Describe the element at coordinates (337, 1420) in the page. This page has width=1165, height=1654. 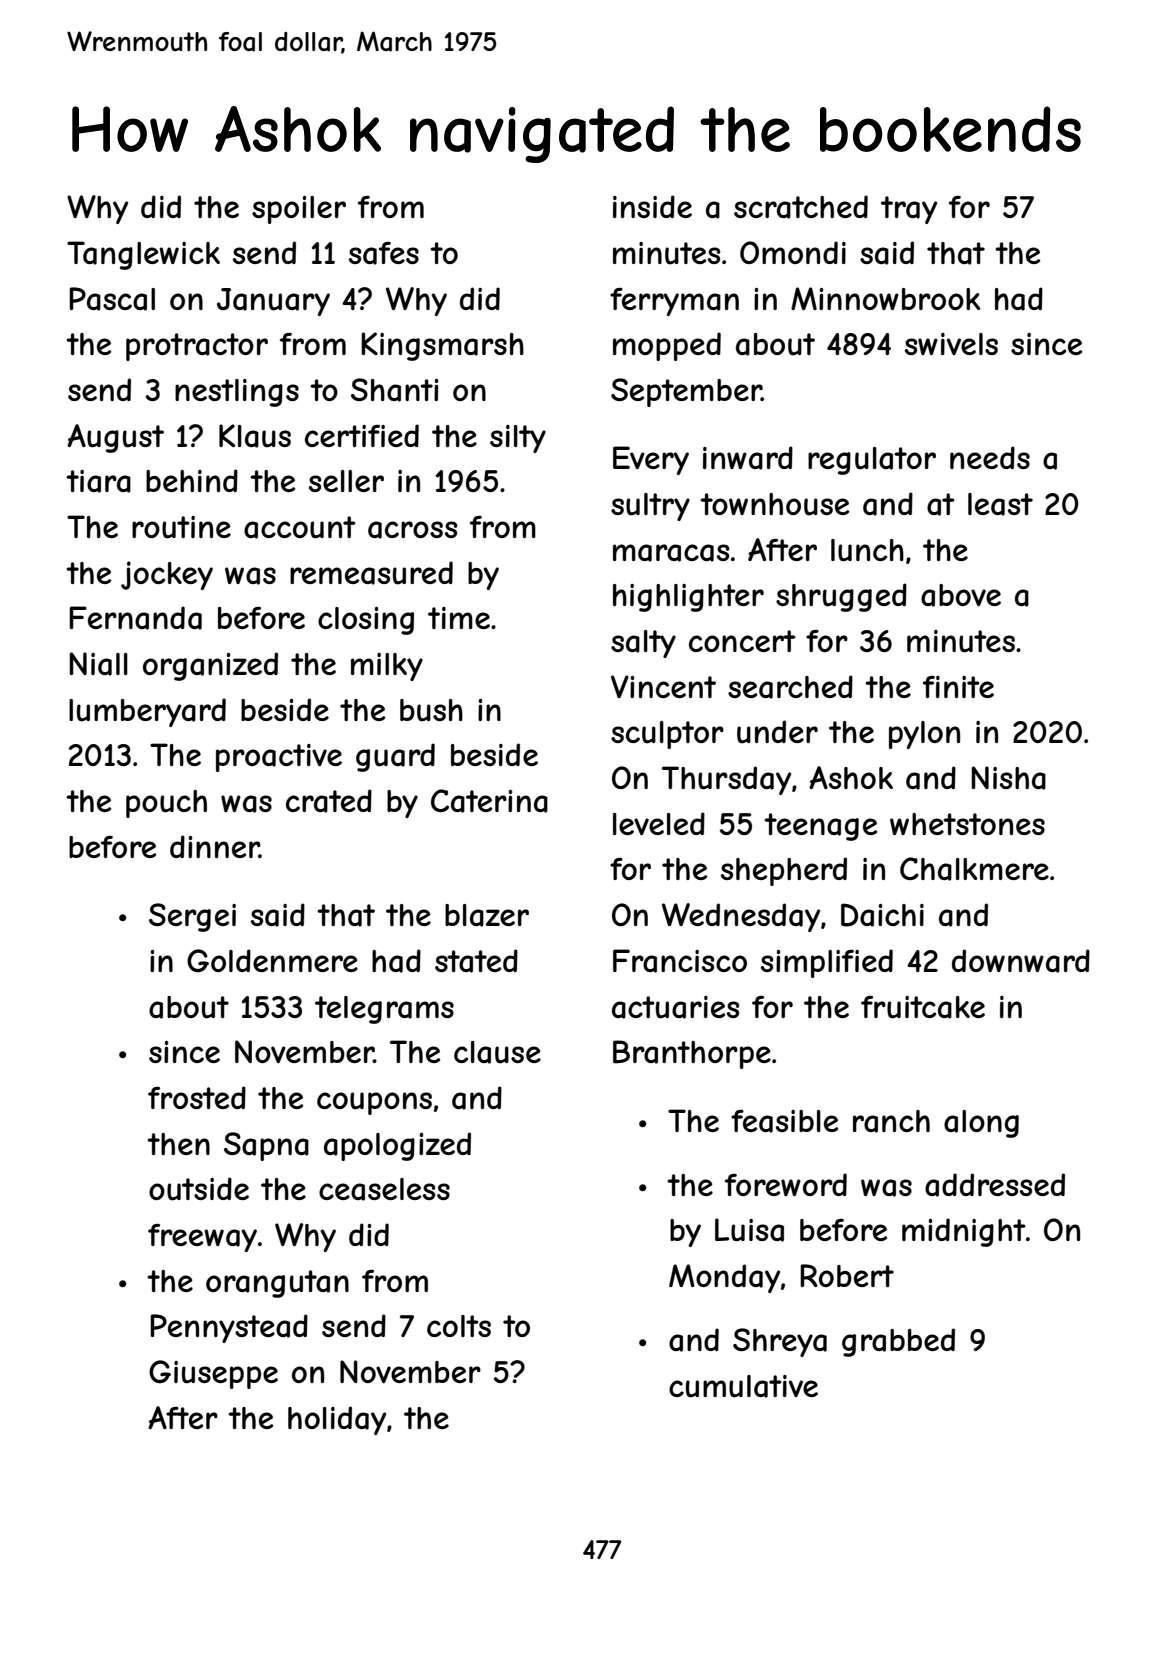
I see `holiday` at that location.
